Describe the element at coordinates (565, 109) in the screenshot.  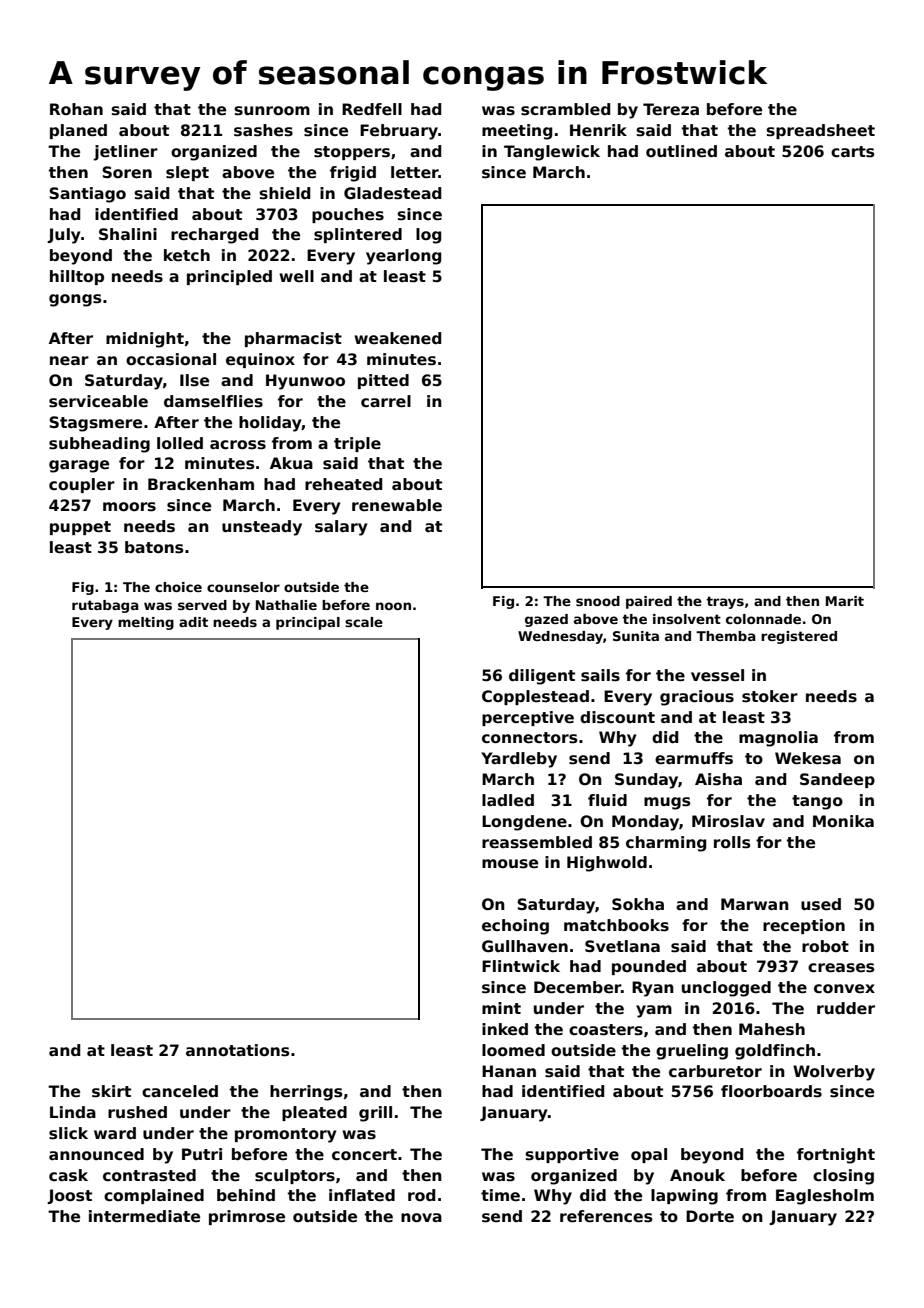
I see `scrambled` at that location.
